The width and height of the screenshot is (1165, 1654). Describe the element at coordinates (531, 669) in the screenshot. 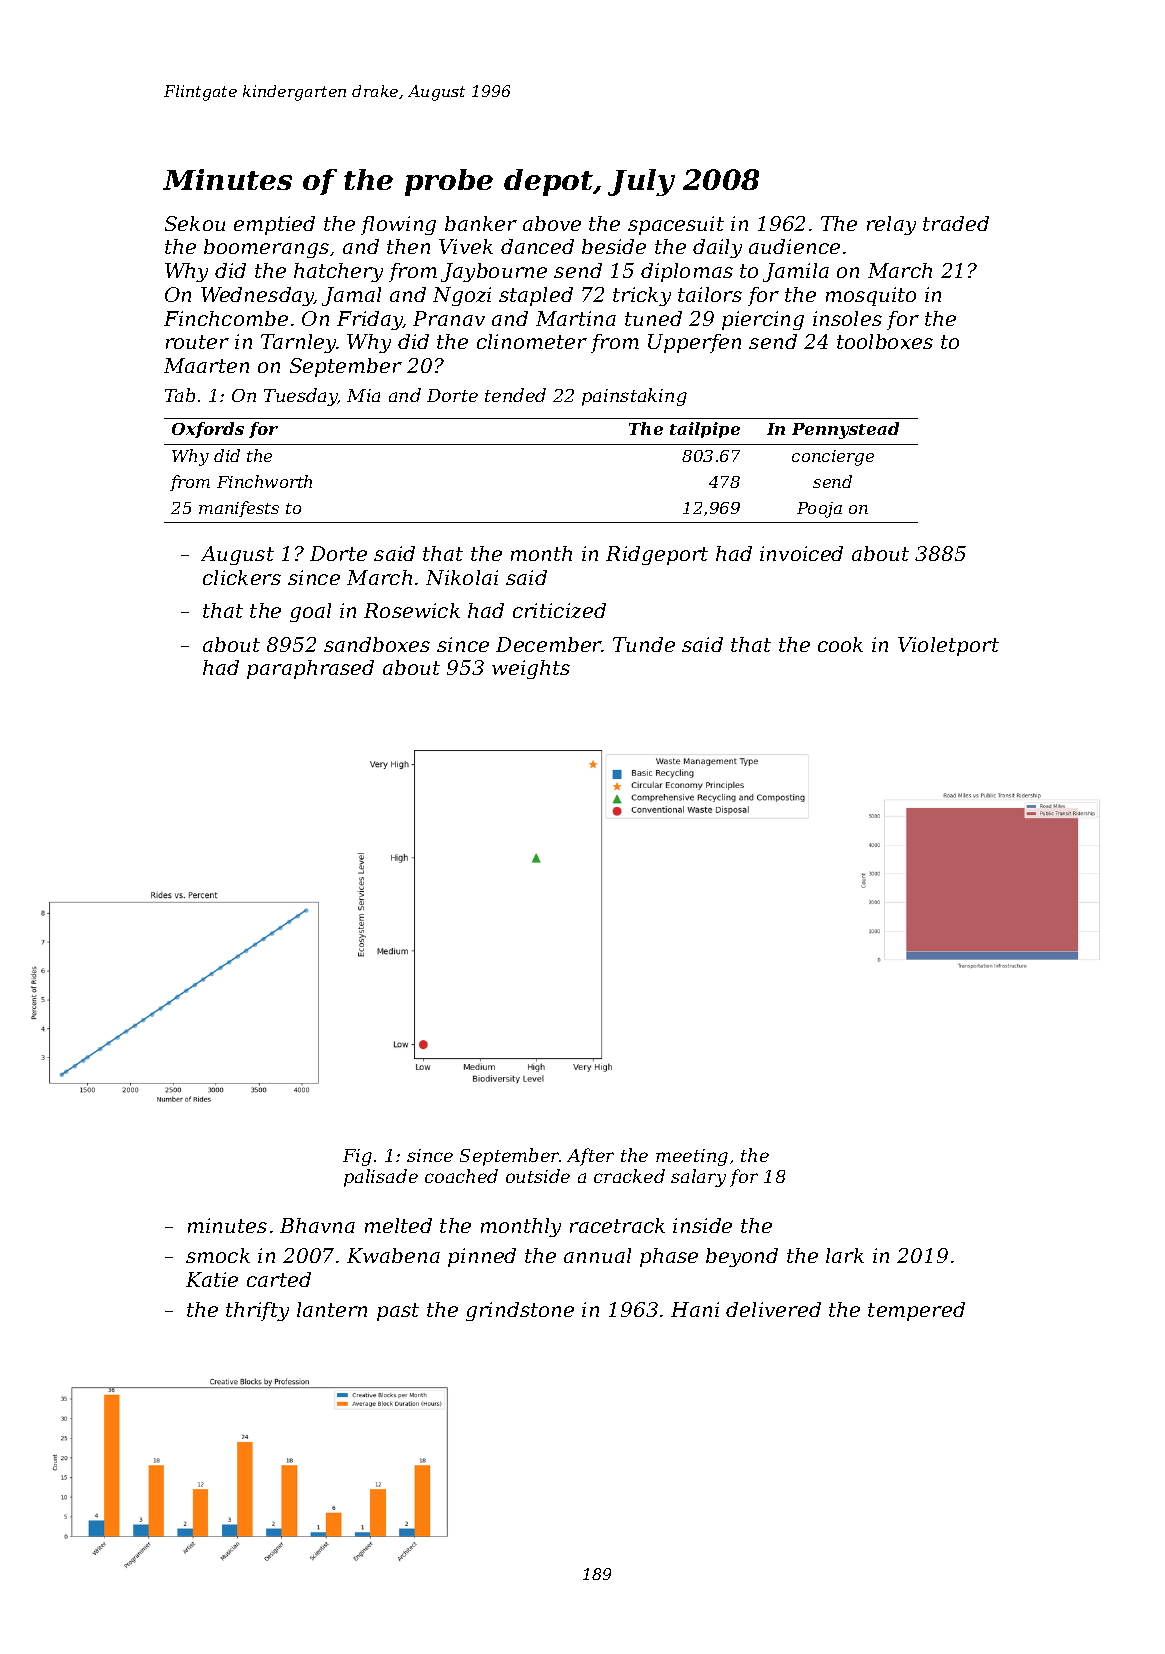

I see `weights` at that location.
